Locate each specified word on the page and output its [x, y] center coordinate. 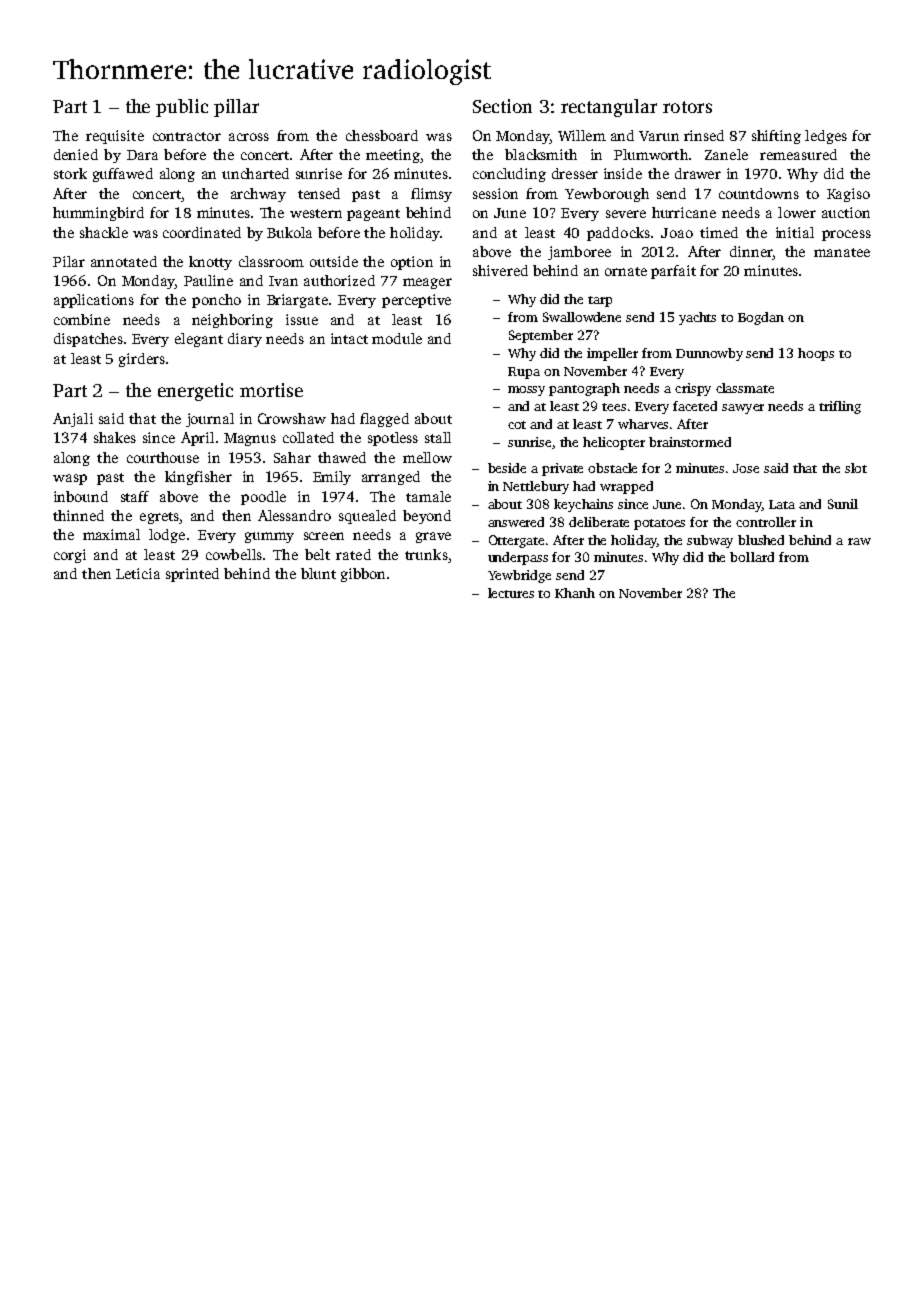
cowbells [234, 554]
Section [502, 106]
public [182, 108]
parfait [673, 272]
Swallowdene [582, 317]
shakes [115, 437]
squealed [367, 517]
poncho [216, 301]
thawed [342, 457]
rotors [687, 107]
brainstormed [690, 442]
